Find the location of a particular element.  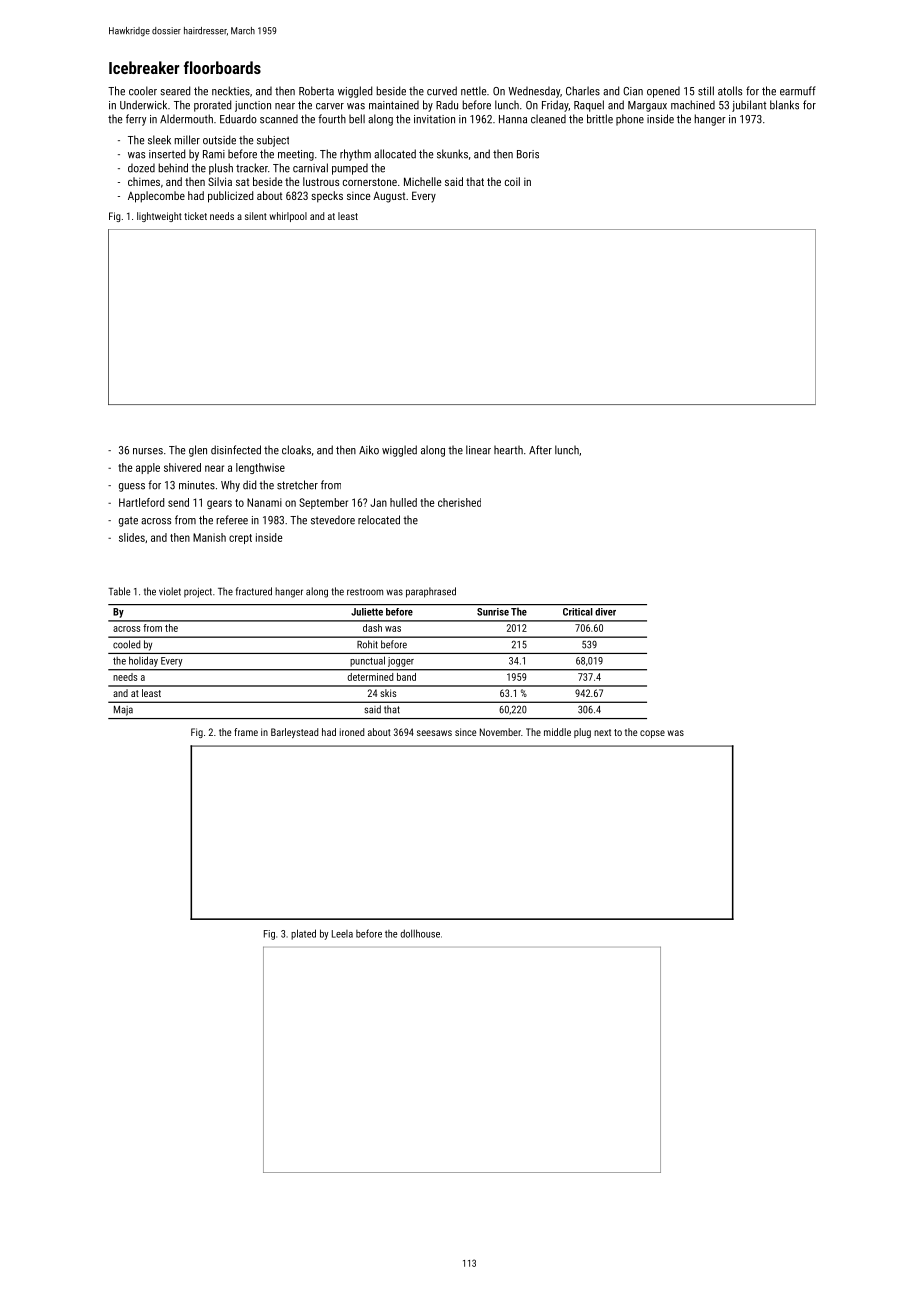

fractured is located at coordinates (254, 591).
